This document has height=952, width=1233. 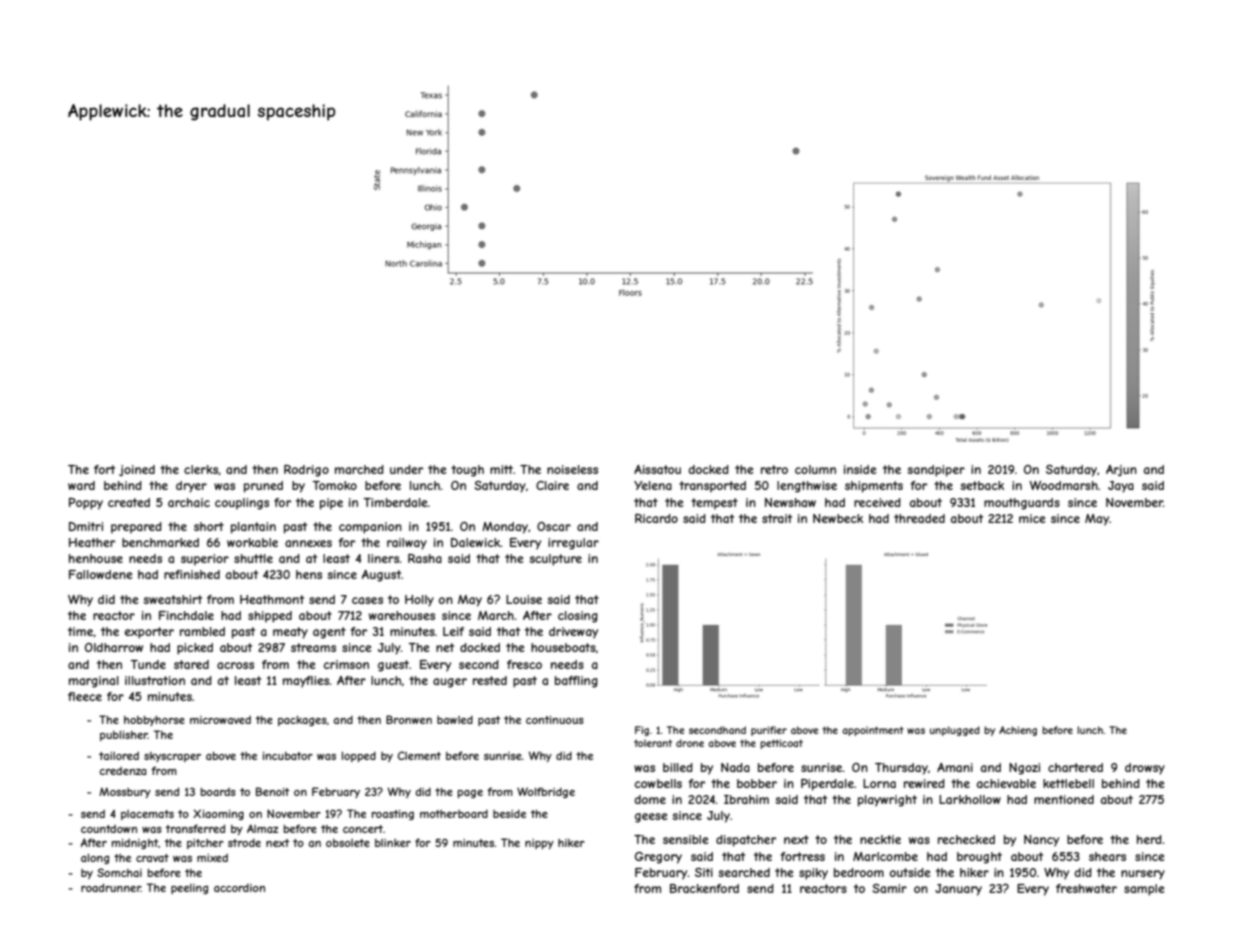 What do you see at coordinates (81, 485) in the document?
I see `ward` at bounding box center [81, 485].
